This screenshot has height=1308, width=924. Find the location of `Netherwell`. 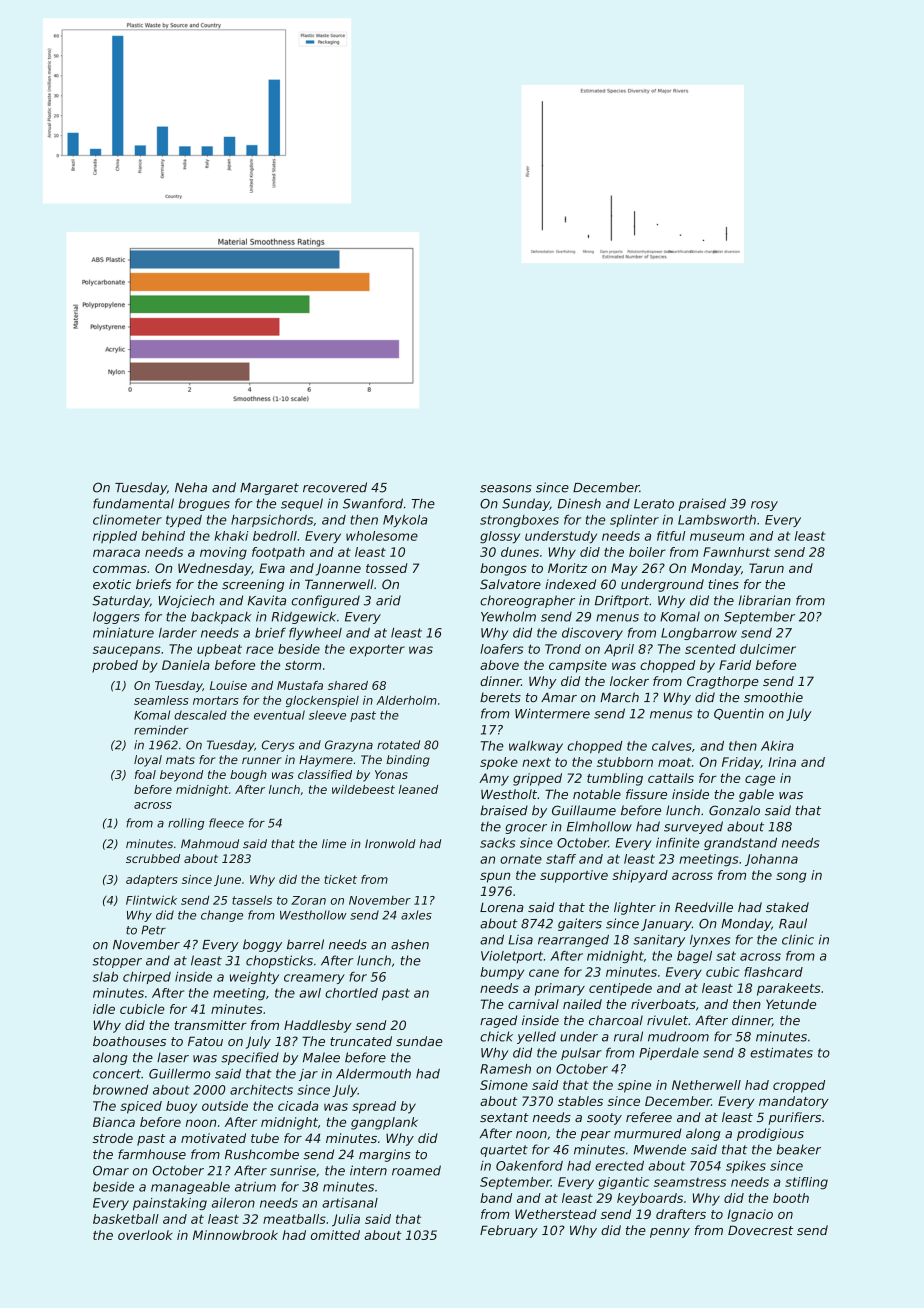

Netherwell is located at coordinates (706, 1085).
